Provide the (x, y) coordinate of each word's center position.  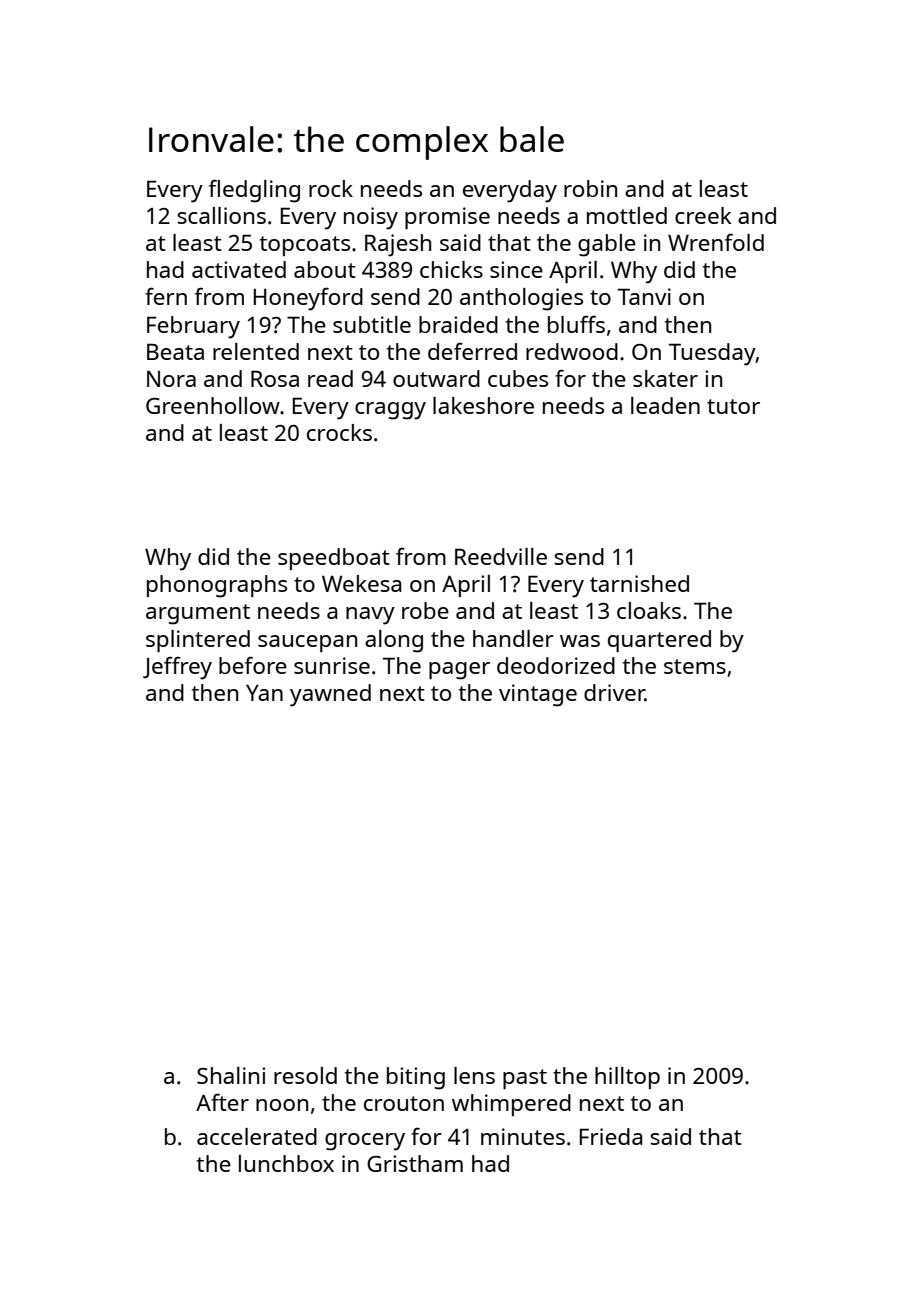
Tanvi (644, 296)
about (325, 269)
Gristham (415, 1163)
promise (447, 218)
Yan (264, 693)
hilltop (627, 1078)
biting (416, 1078)
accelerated (257, 1136)
